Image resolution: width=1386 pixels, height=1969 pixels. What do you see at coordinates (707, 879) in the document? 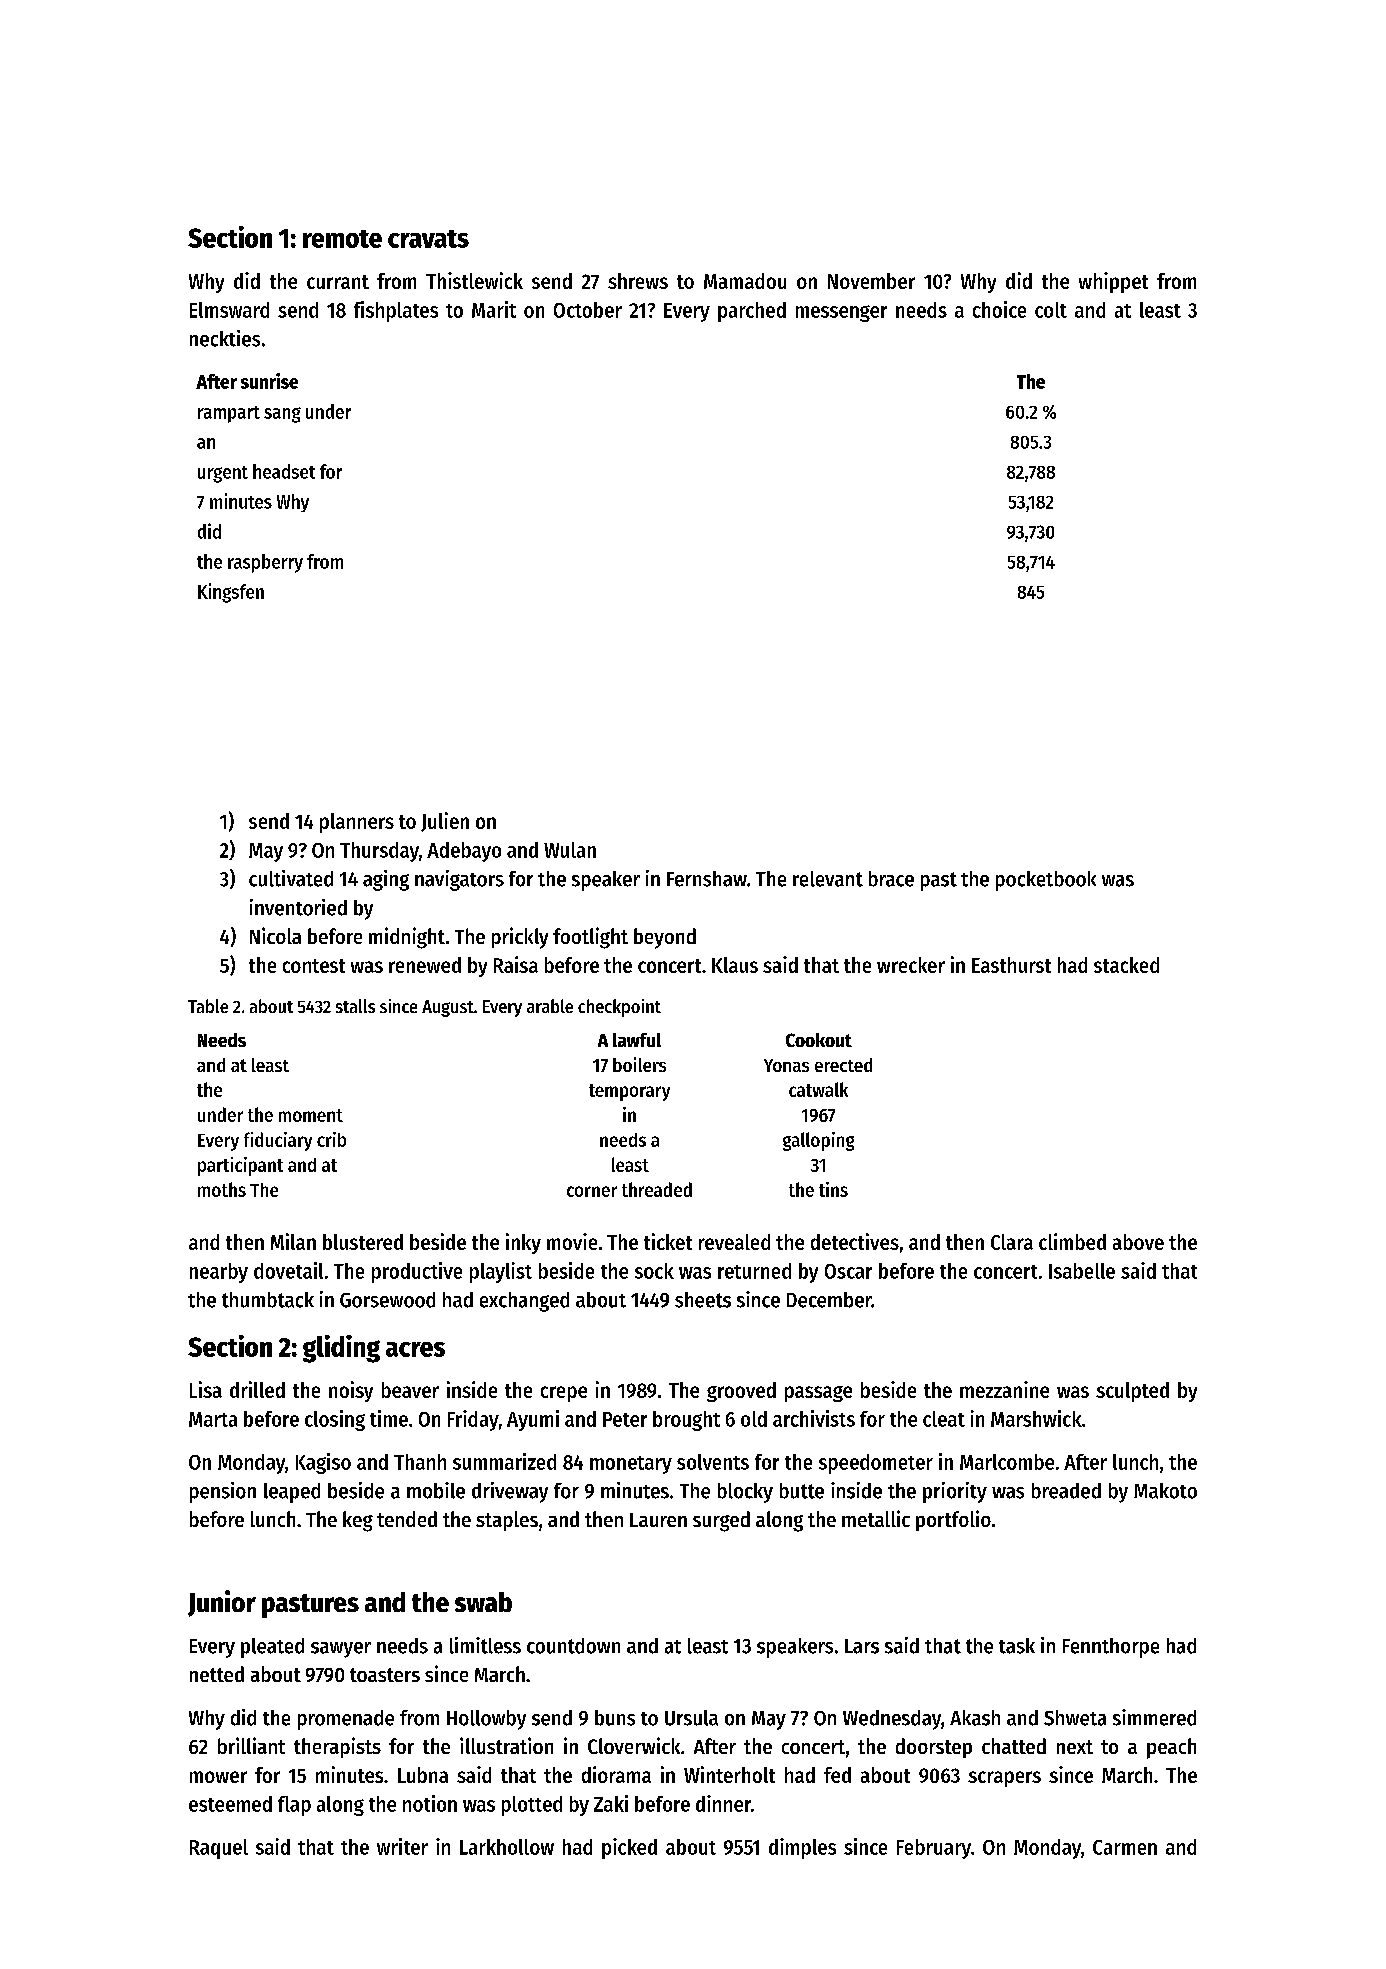
I see `Fernshaw` at bounding box center [707, 879].
